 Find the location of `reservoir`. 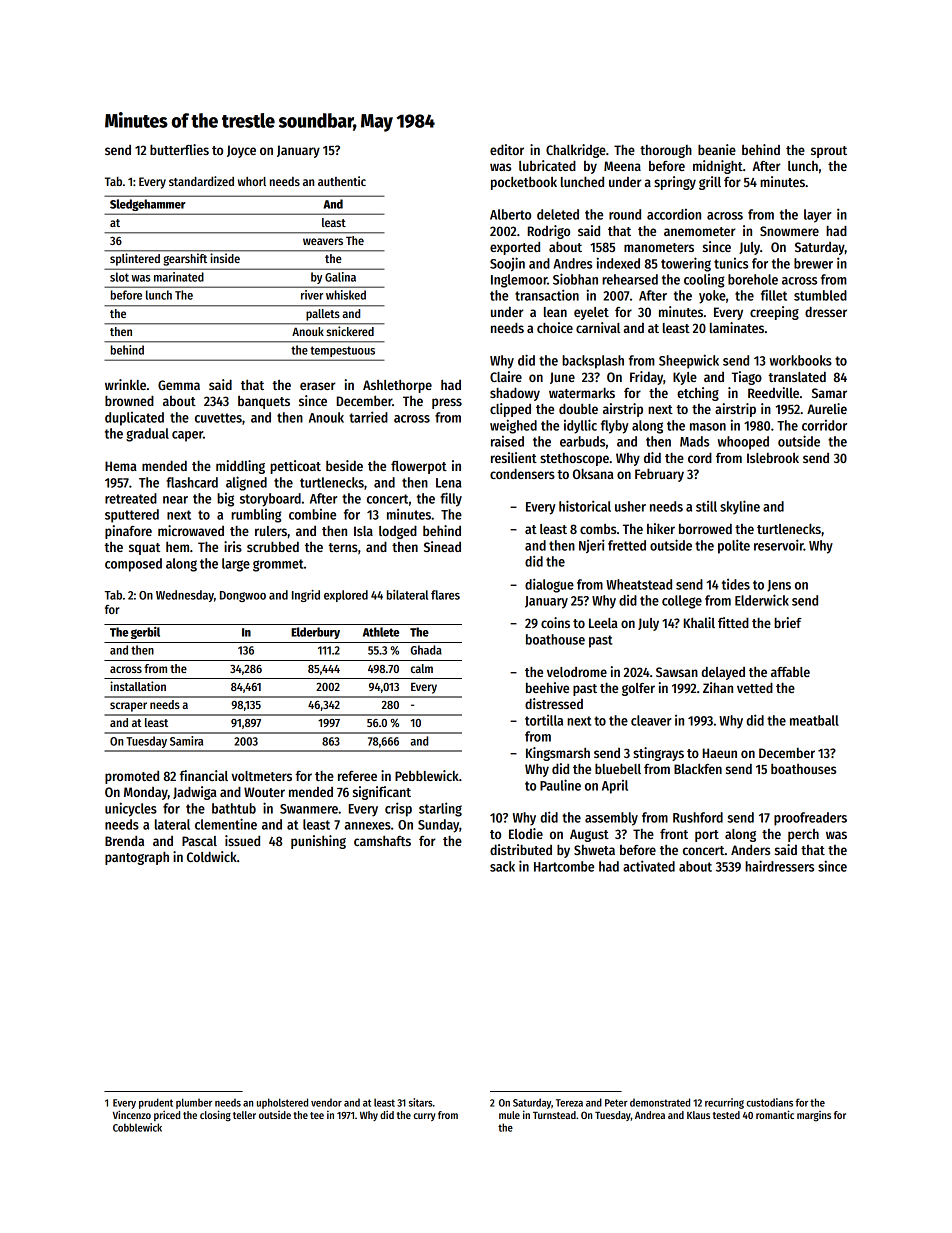

reservoir is located at coordinates (779, 545).
